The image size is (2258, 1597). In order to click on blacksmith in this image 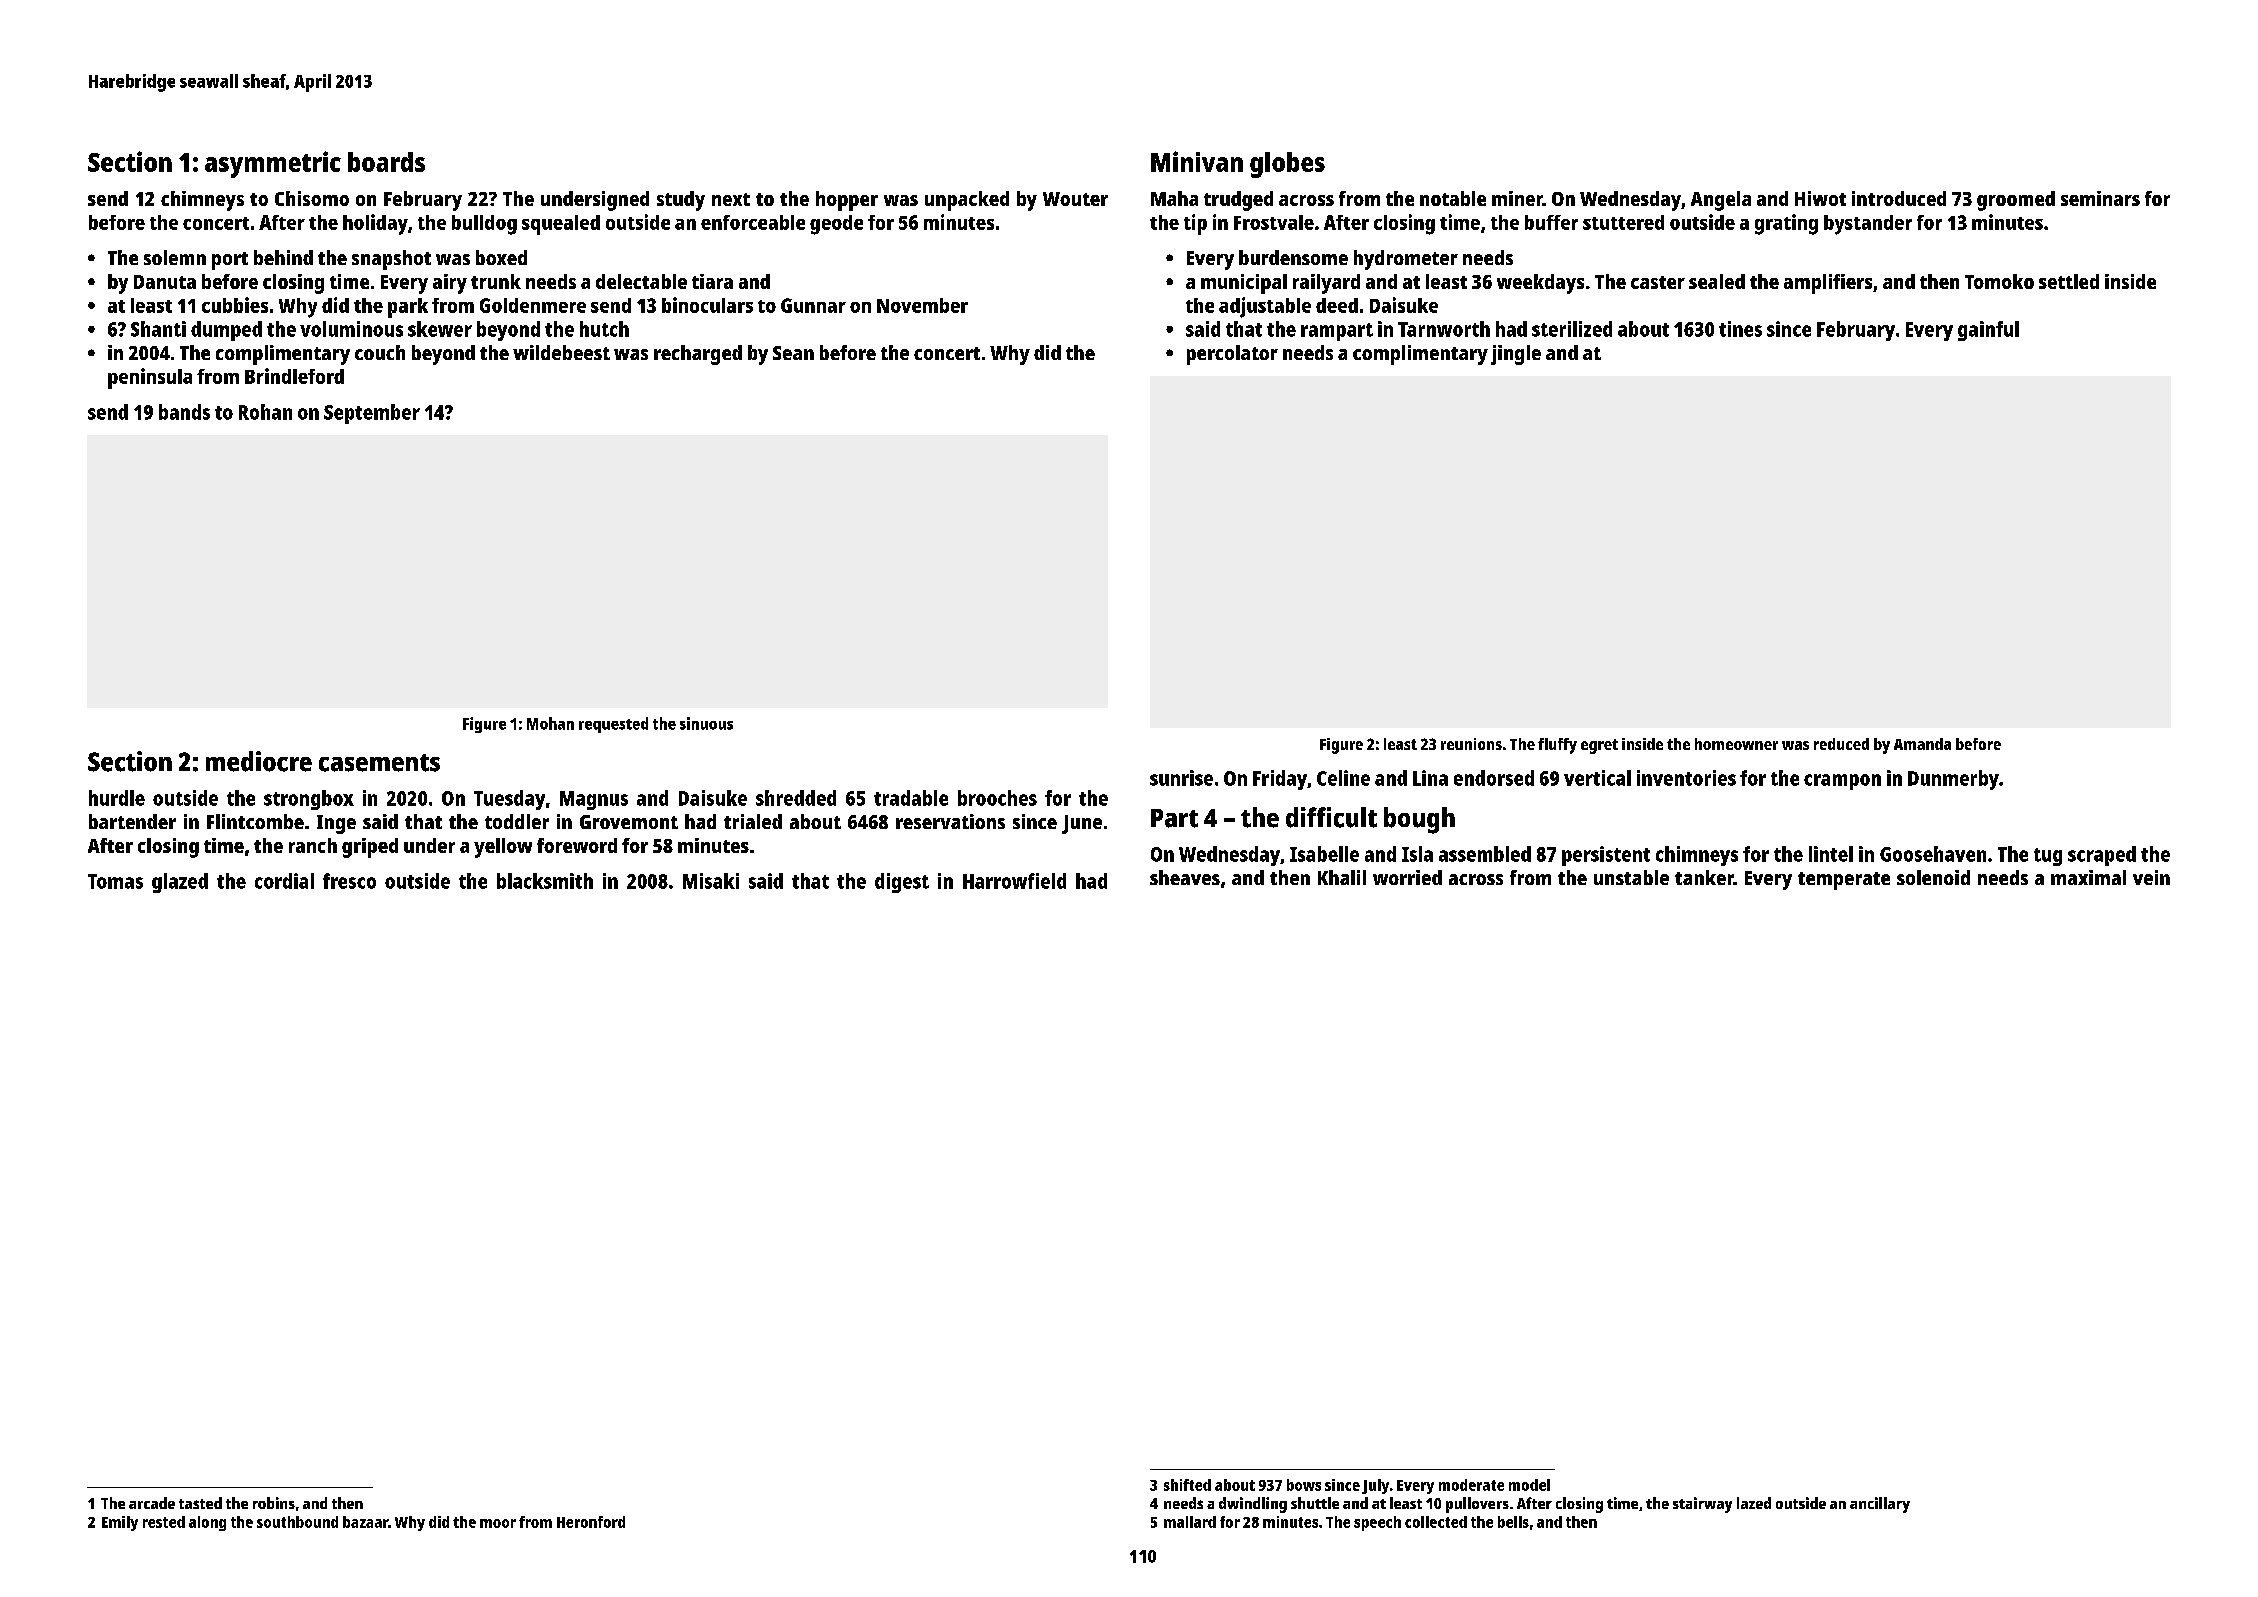, I will do `click(545, 881)`.
